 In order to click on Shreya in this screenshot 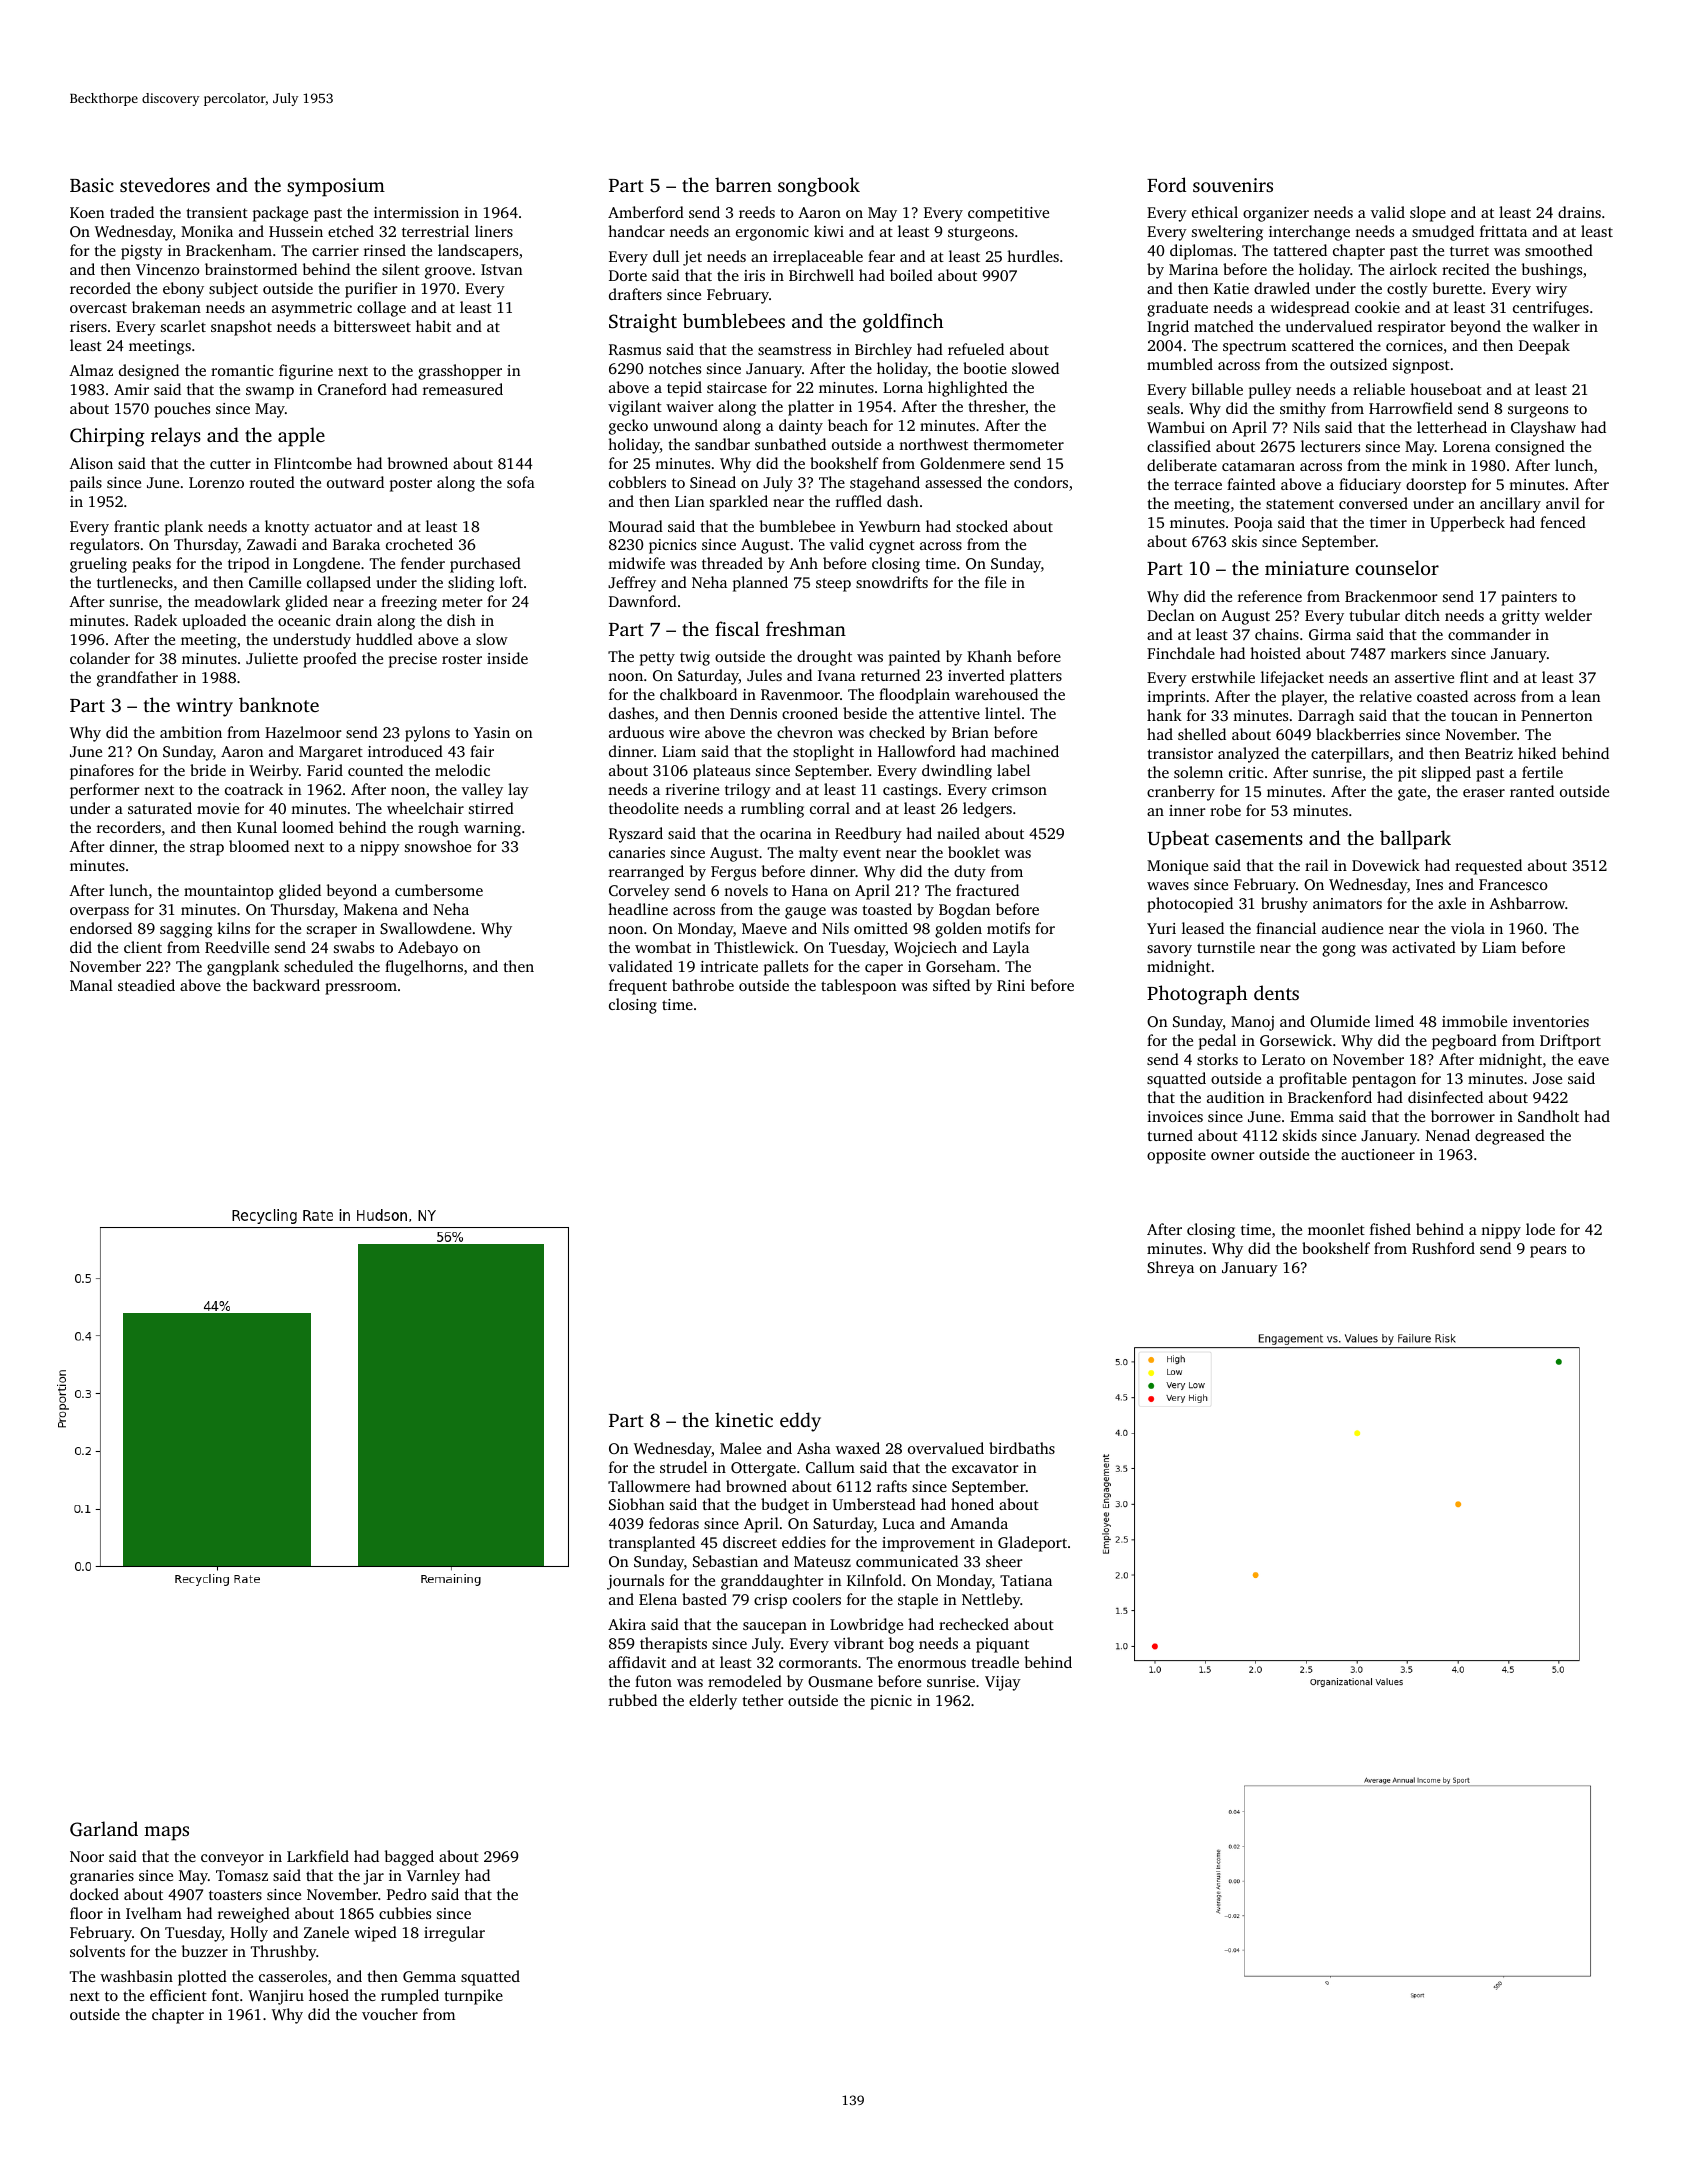, I will do `click(1170, 1269)`.
